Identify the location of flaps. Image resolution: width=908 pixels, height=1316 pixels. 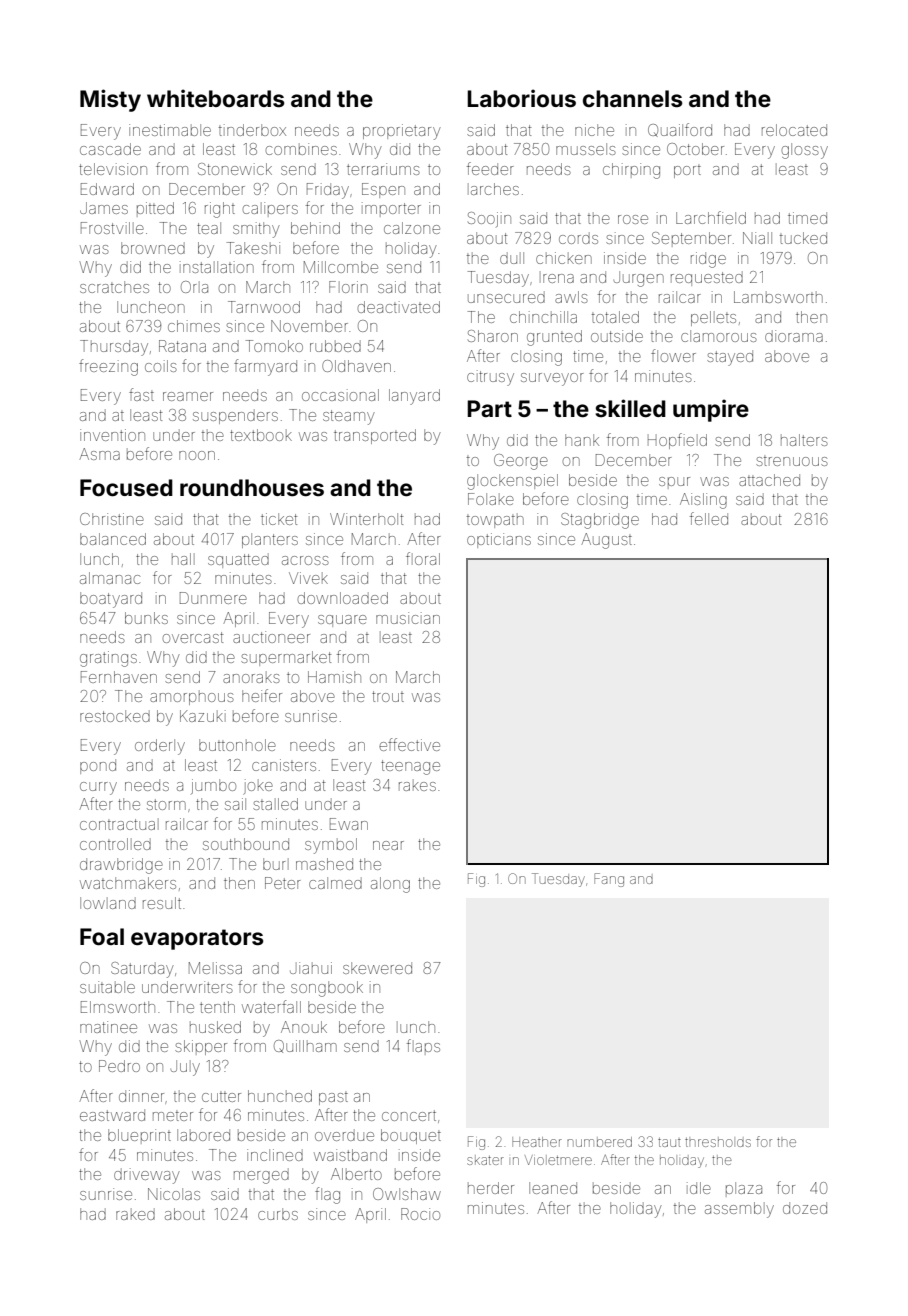
(423, 1047).
